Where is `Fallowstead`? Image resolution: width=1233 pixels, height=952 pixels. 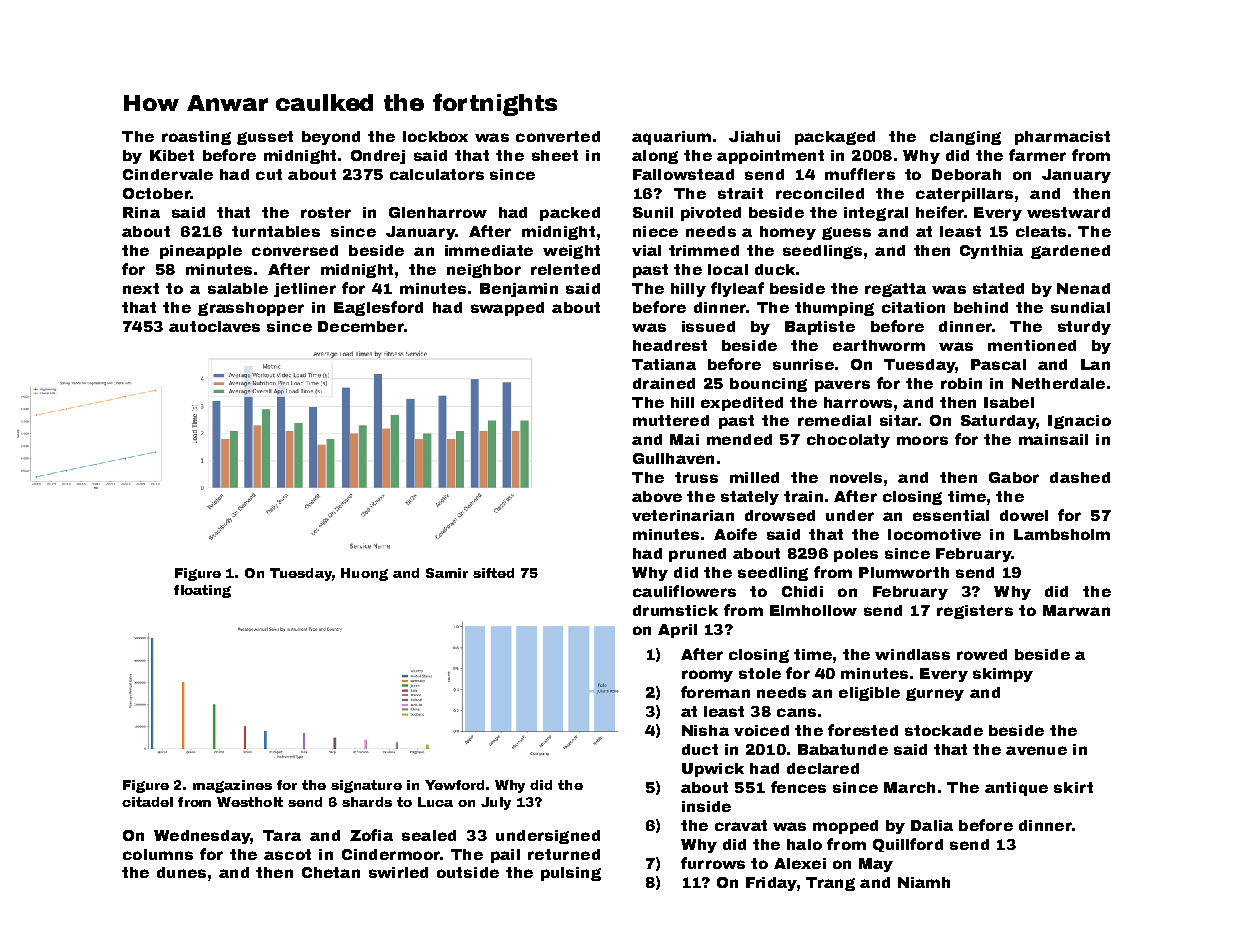 Fallowstead is located at coordinates (683, 174).
